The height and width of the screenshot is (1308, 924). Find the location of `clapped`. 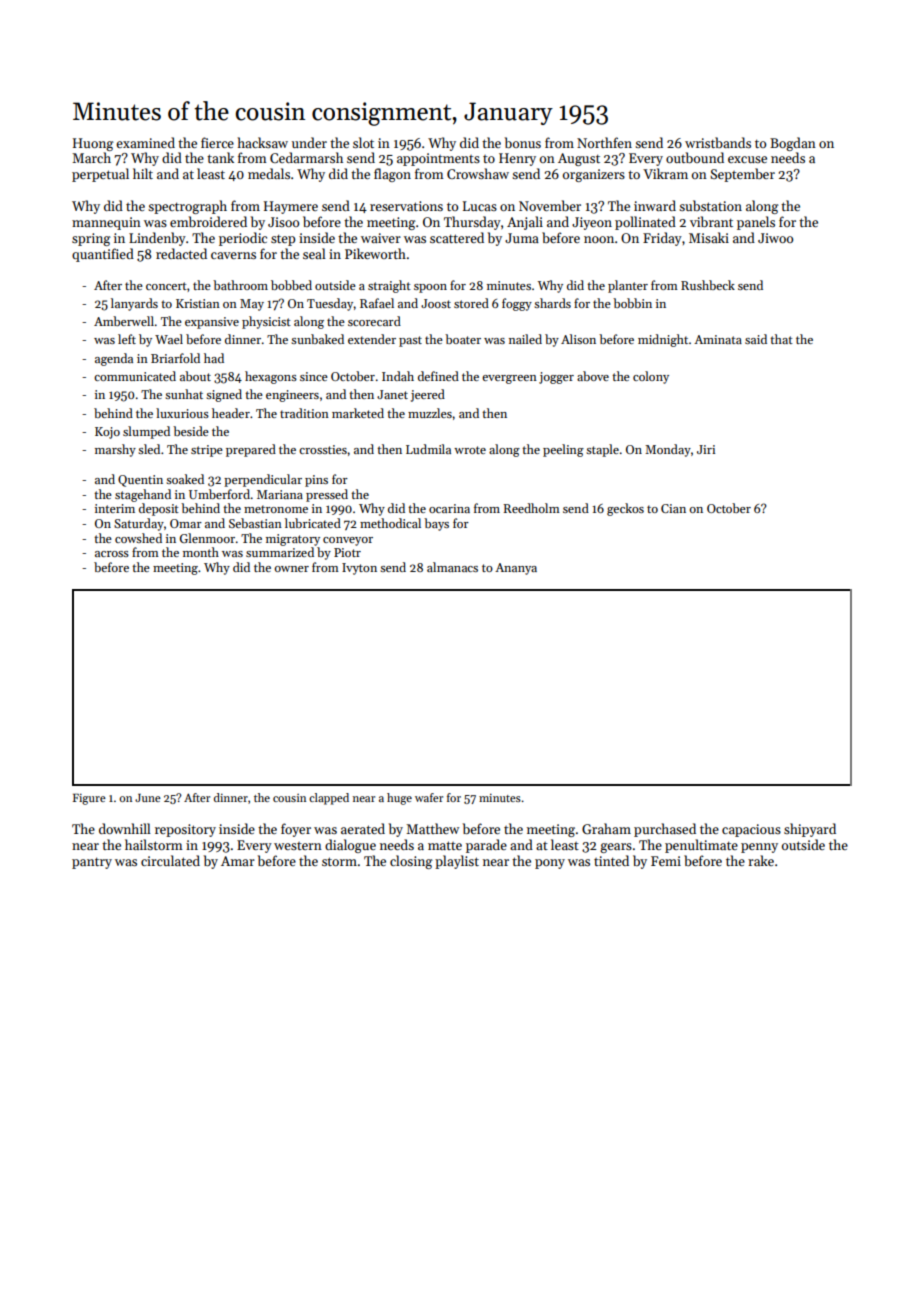

clapped is located at coordinates (329, 799).
